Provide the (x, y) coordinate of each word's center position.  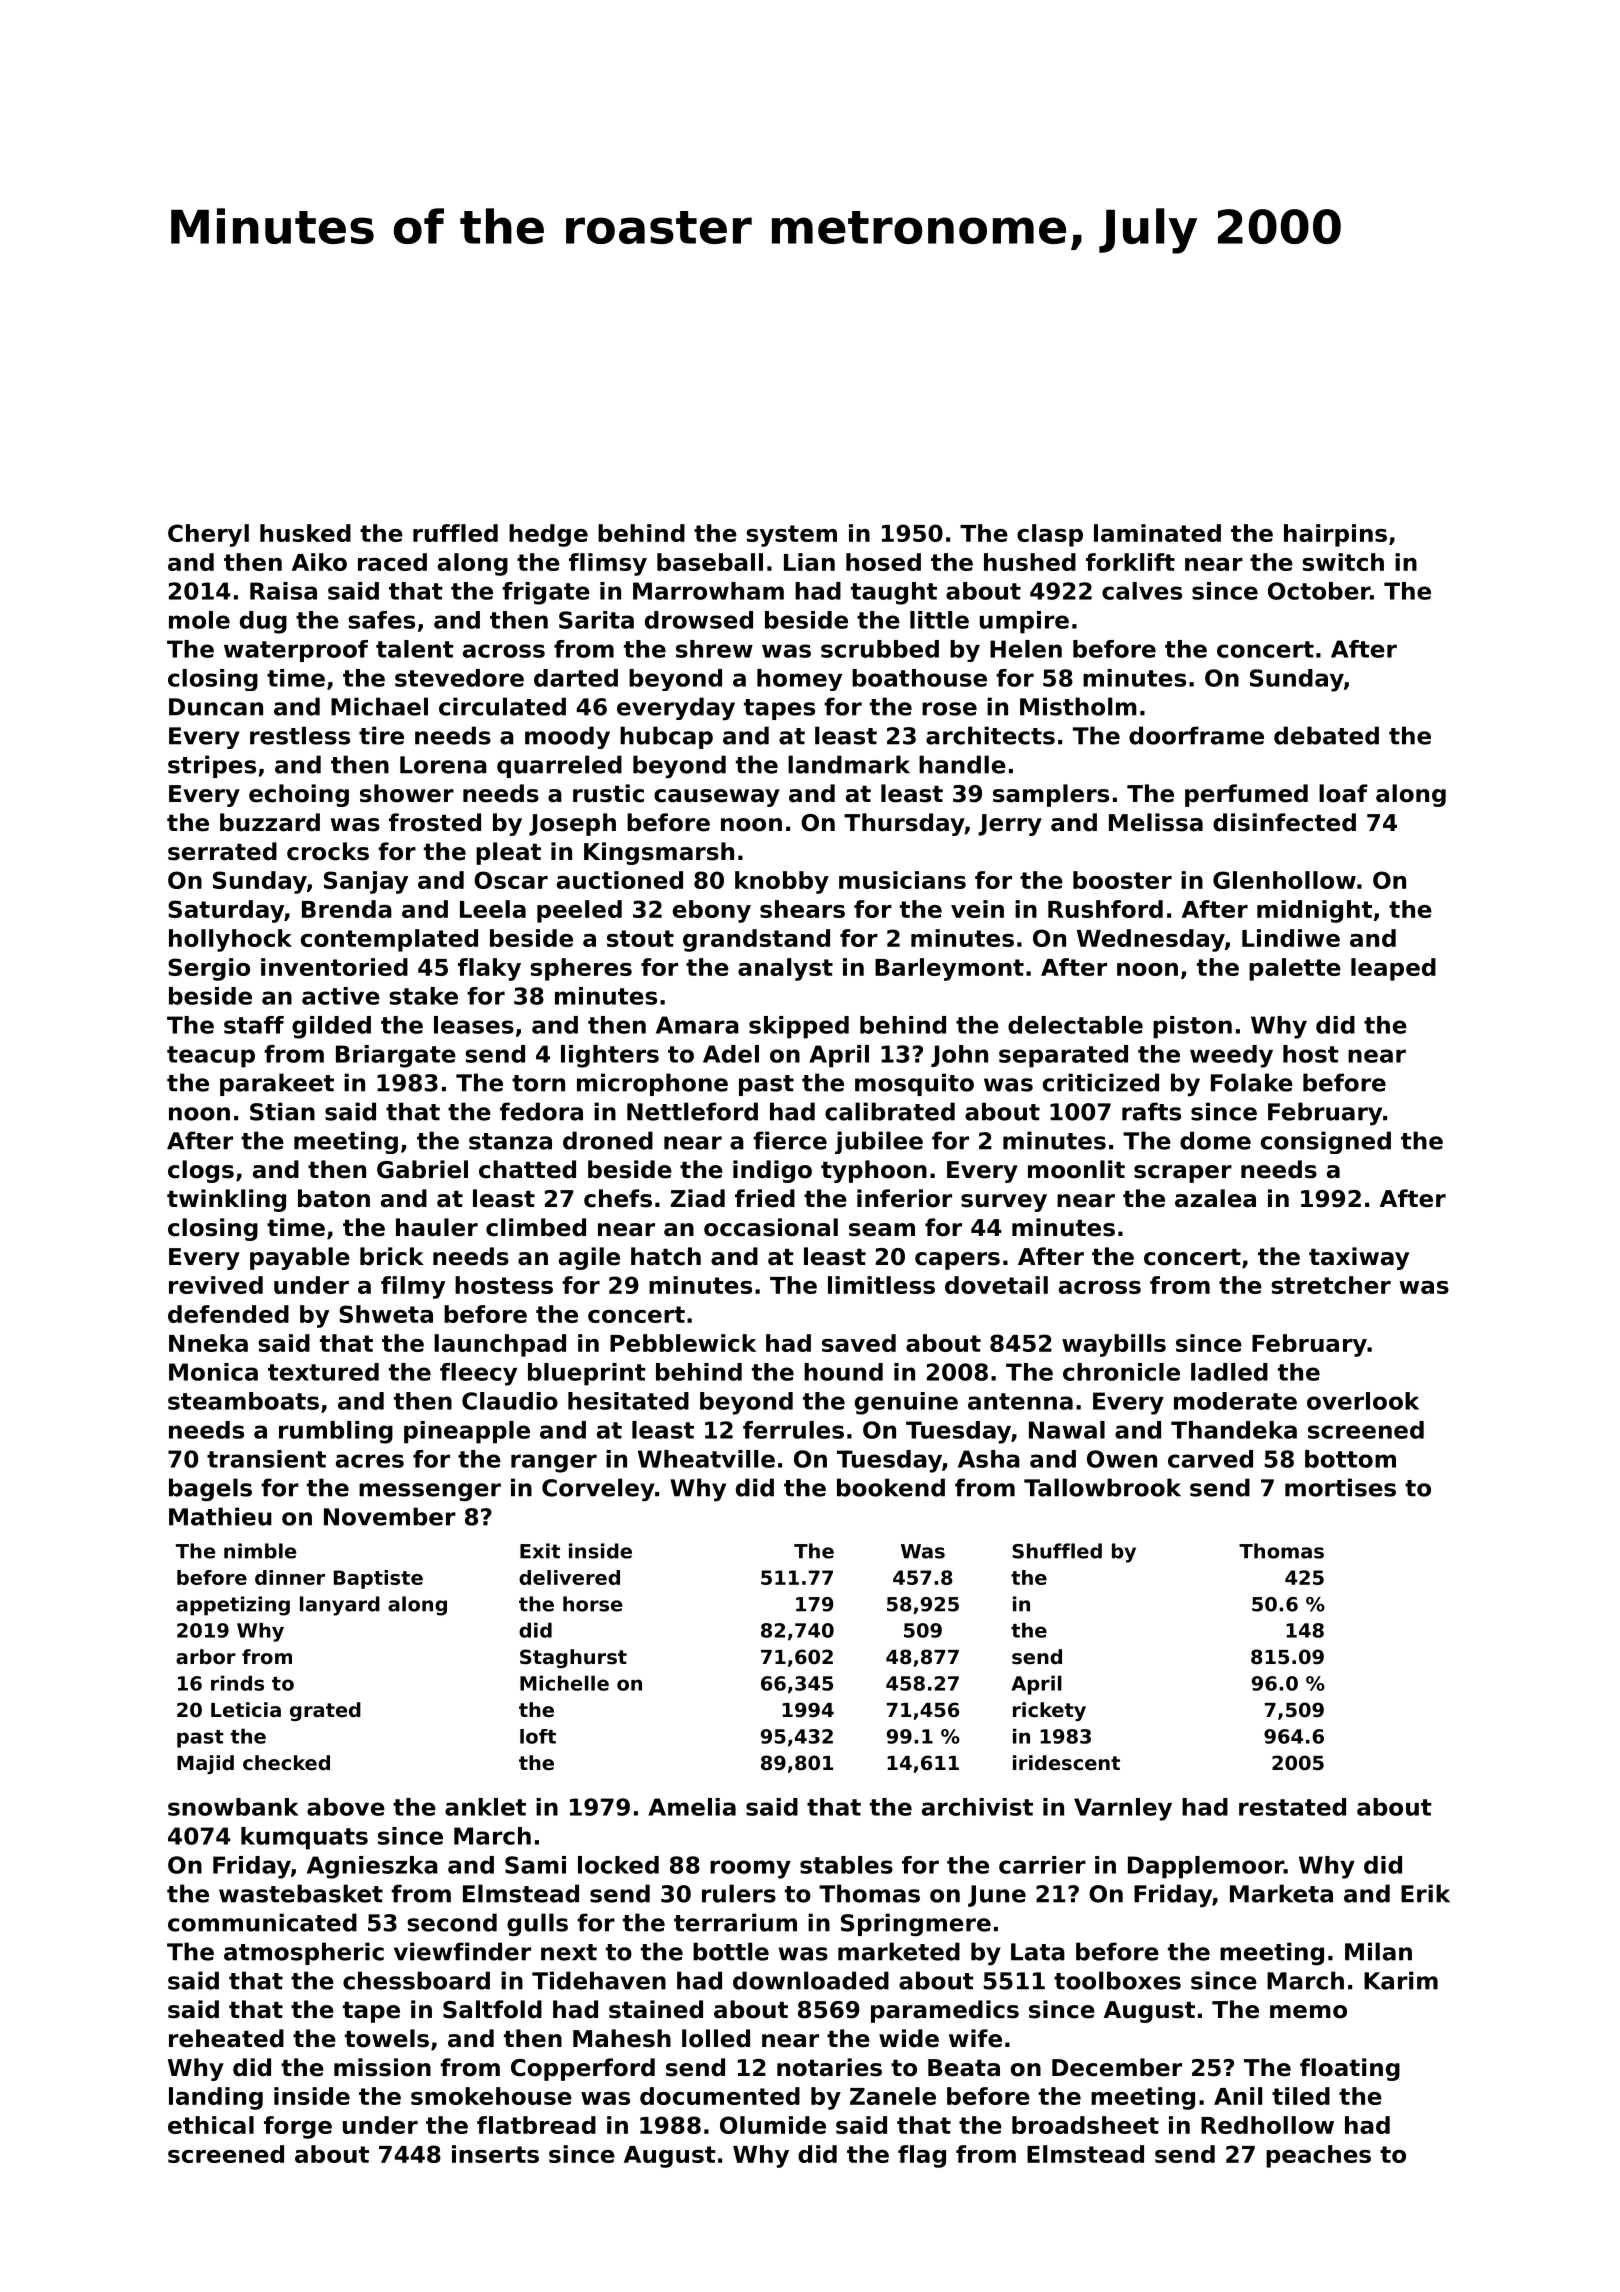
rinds (237, 1683)
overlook (1363, 1401)
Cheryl (208, 535)
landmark (849, 764)
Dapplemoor (1206, 1867)
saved (859, 1343)
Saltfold (492, 2009)
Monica (213, 1372)
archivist (977, 1807)
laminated (1157, 533)
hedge (548, 535)
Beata (964, 2068)
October (1319, 591)
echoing (299, 795)
